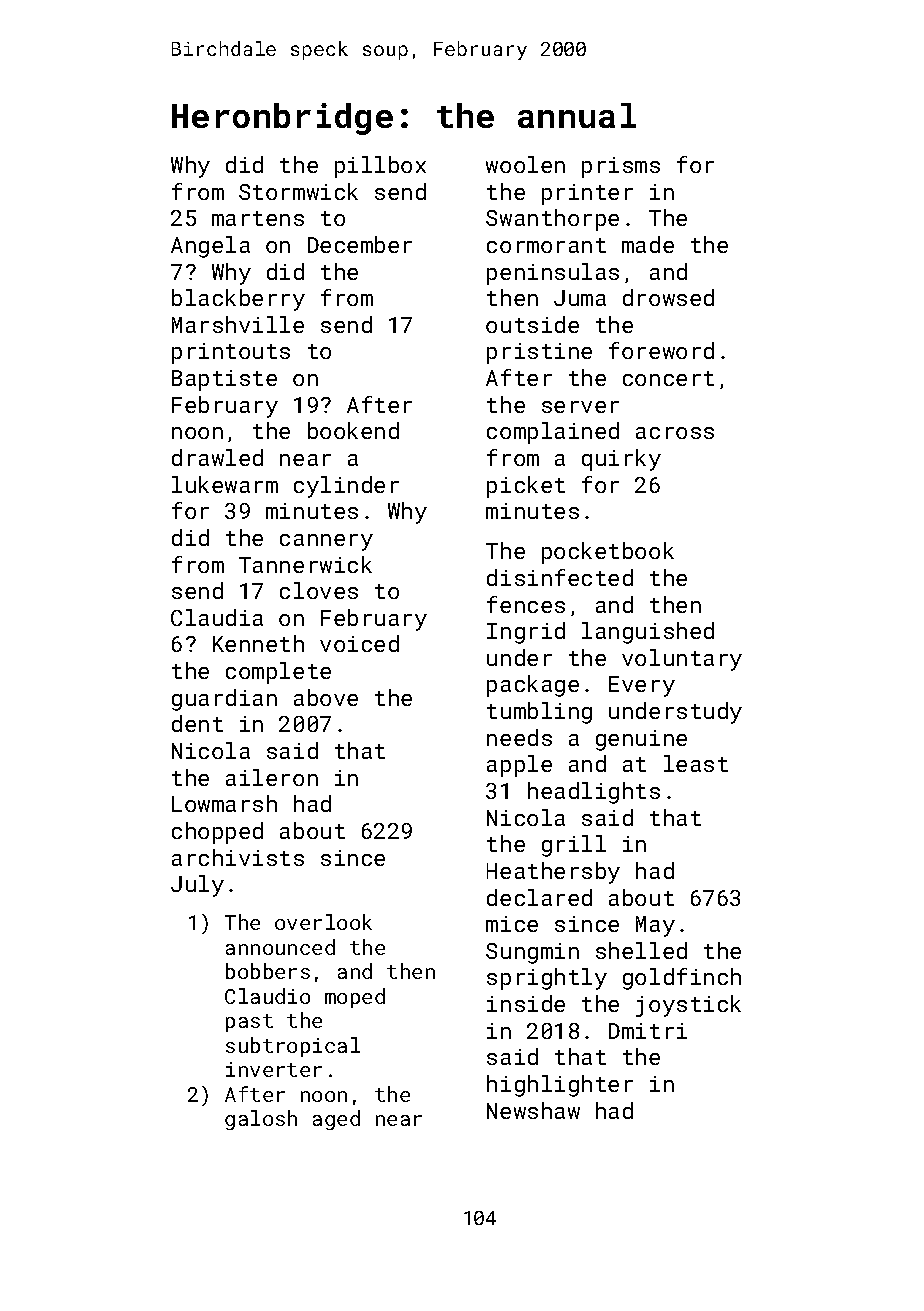  I want to click on Tannerwick, so click(305, 564).
